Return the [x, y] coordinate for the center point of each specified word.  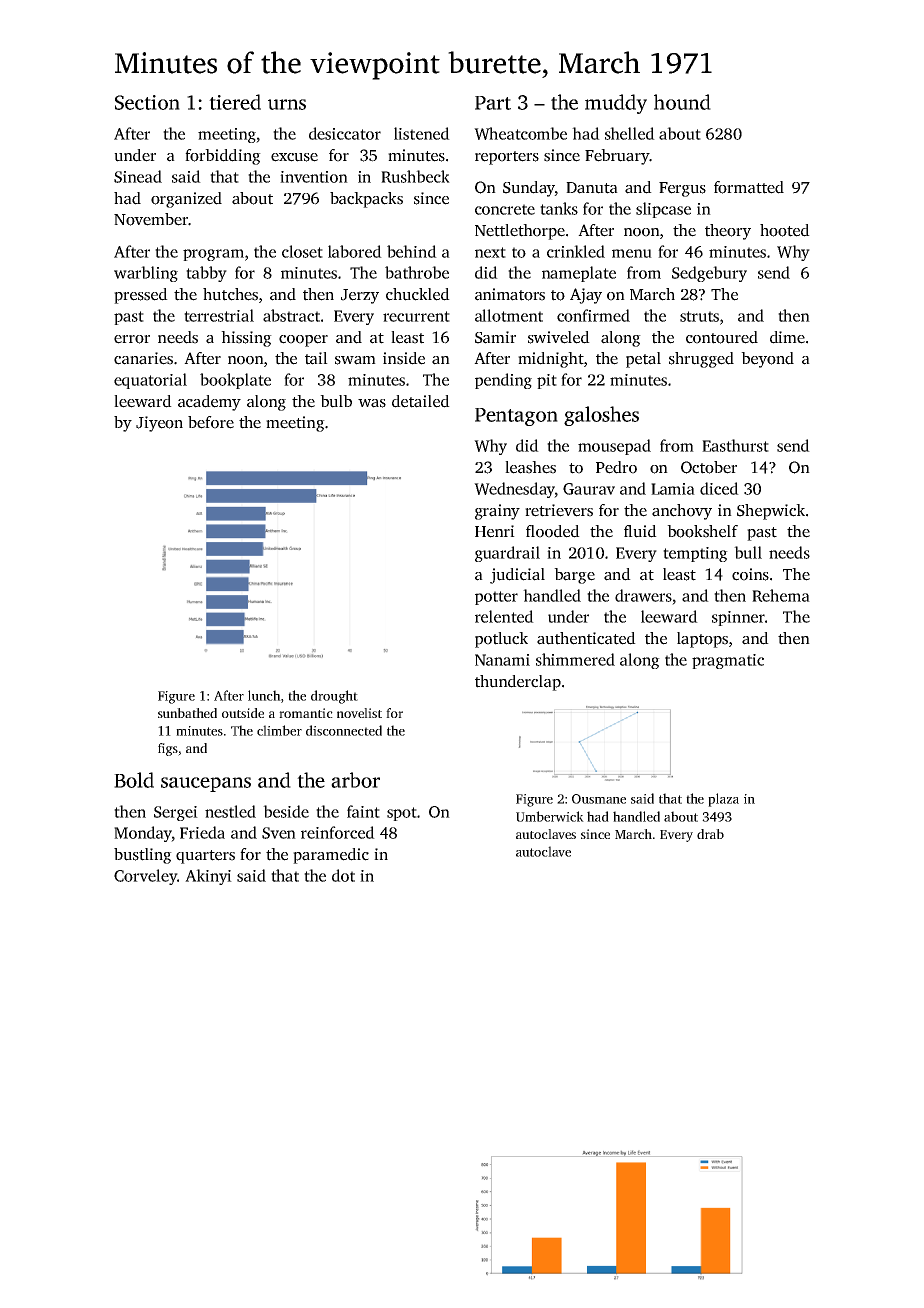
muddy [616, 104]
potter [496, 598]
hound [682, 102]
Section [147, 102]
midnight [551, 360]
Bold [134, 780]
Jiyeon [159, 424]
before [211, 422]
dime [787, 337]
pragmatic [728, 661]
